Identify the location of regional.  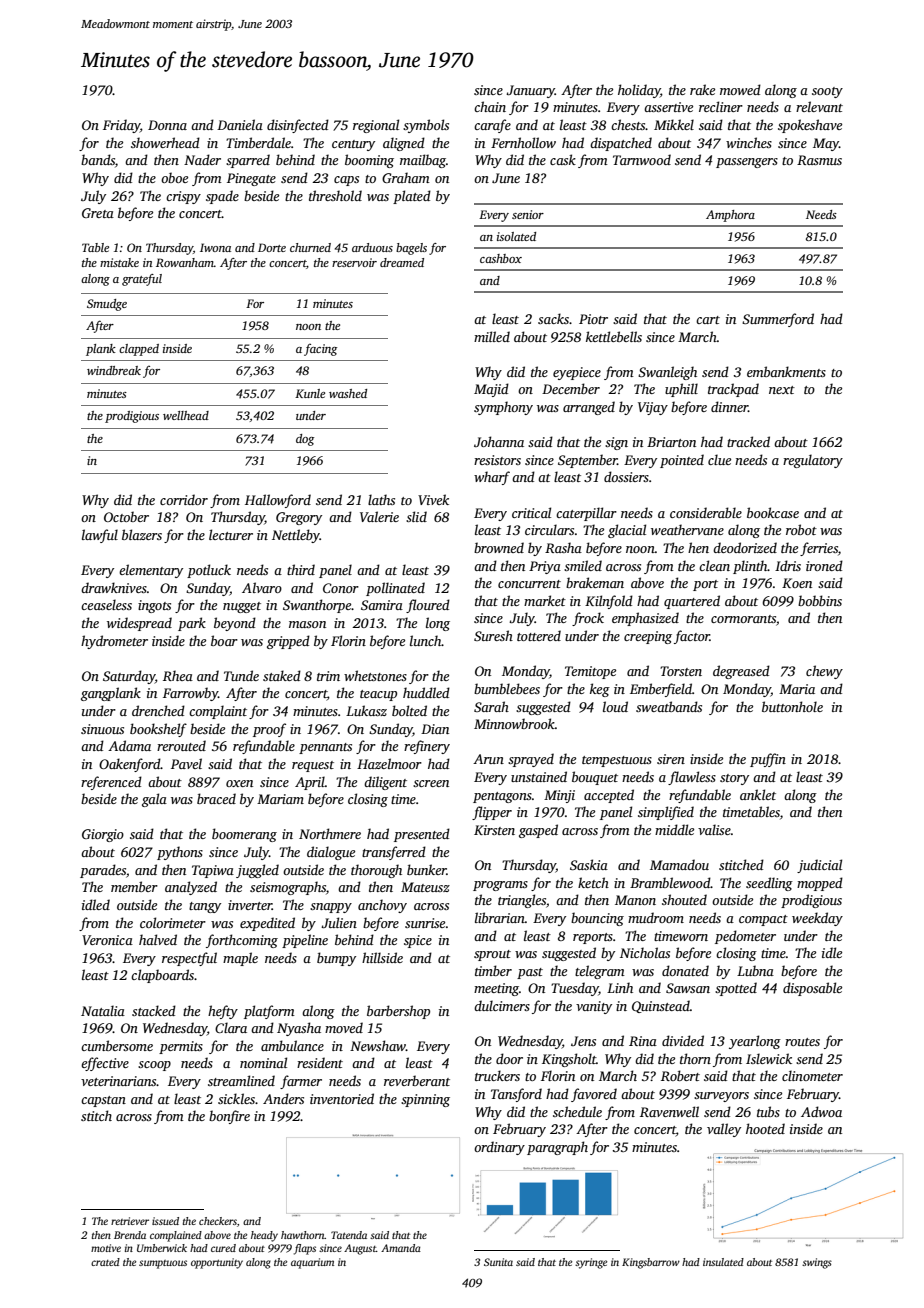
(376, 126).
